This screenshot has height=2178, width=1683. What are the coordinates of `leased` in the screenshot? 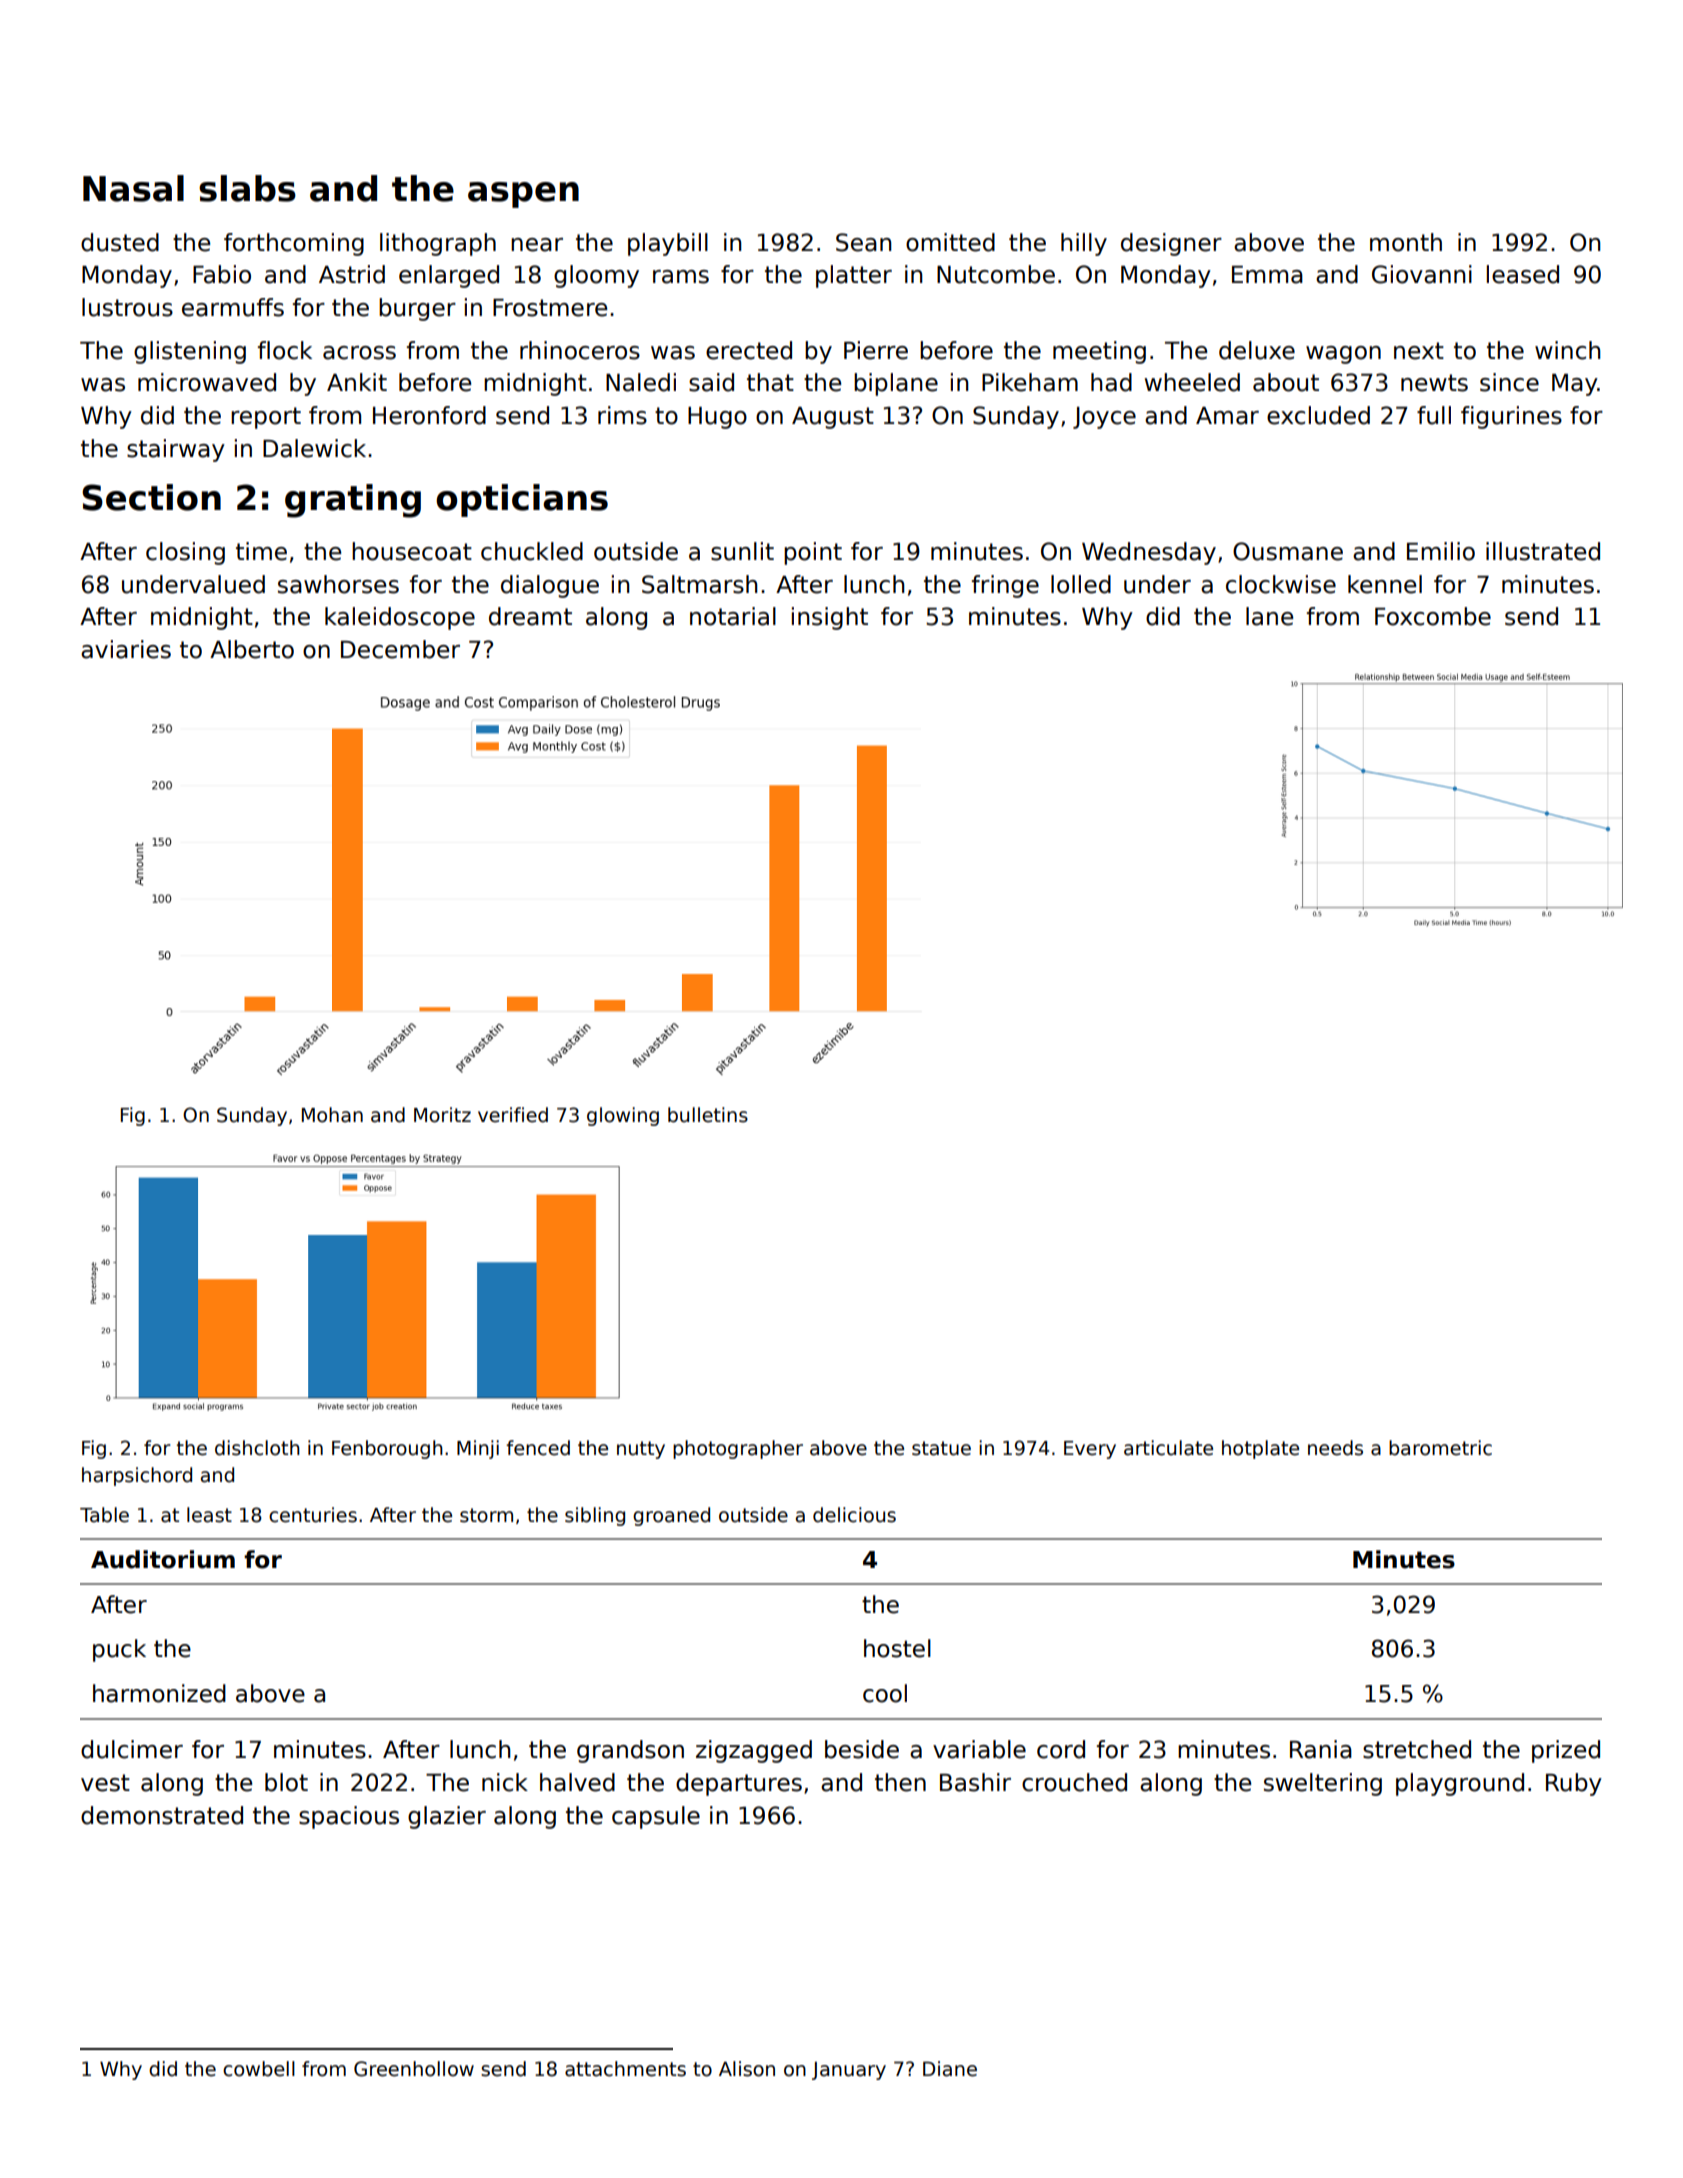 It's located at (1523, 274).
